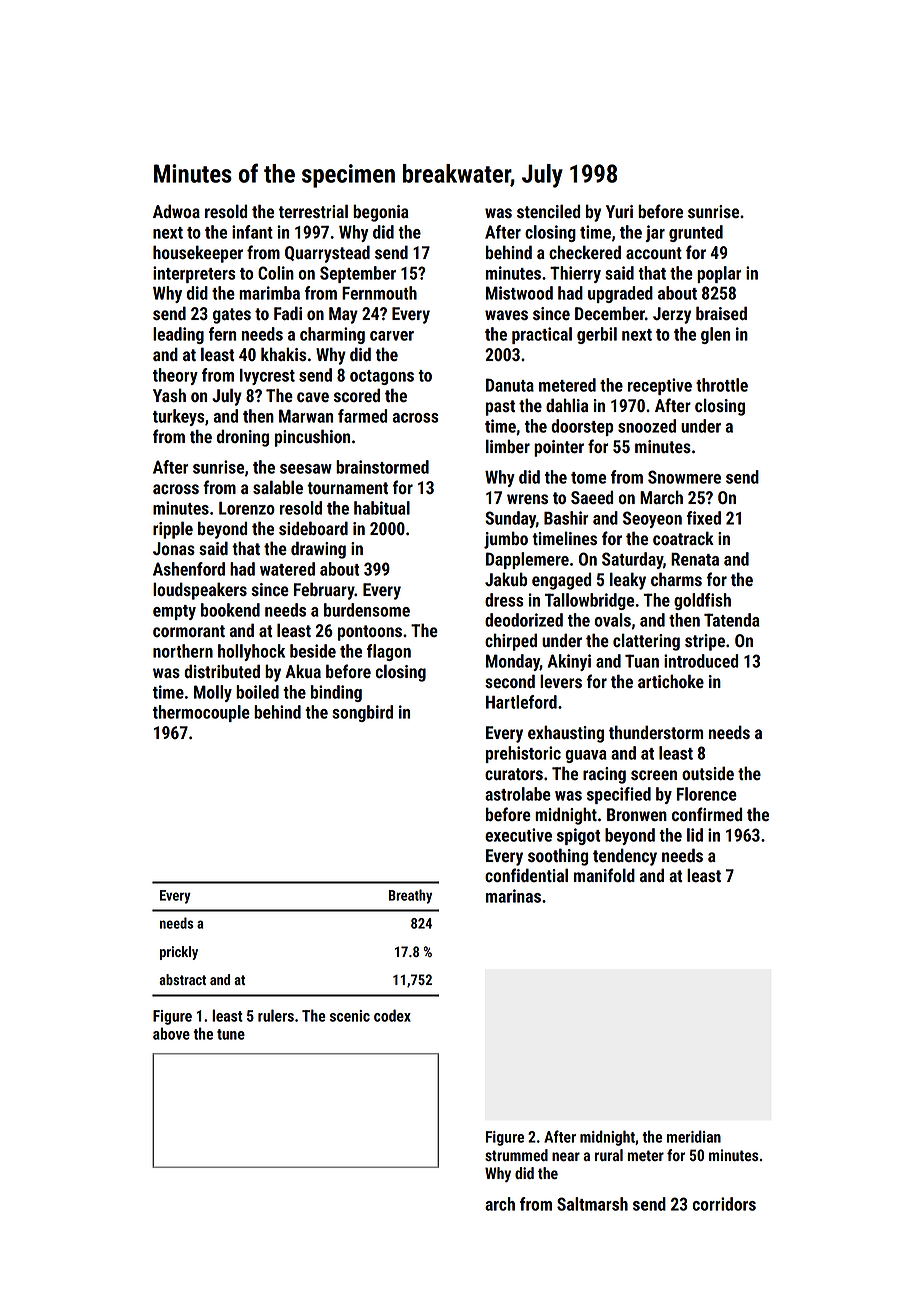 The height and width of the screenshot is (1311, 924). What do you see at coordinates (171, 1033) in the screenshot?
I see `above` at bounding box center [171, 1033].
